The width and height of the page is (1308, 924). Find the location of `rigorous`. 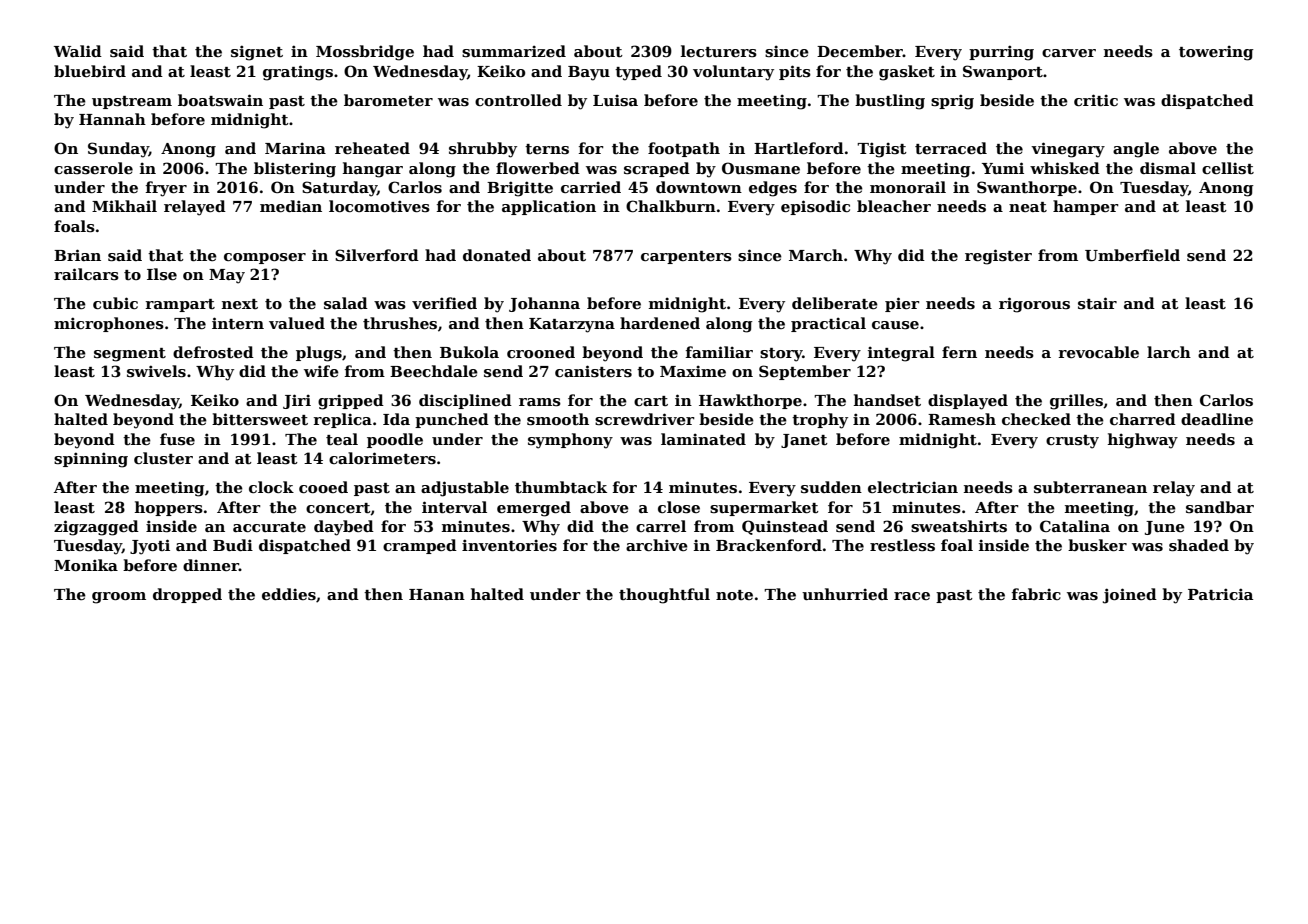

rigorous is located at coordinates (1034, 305).
